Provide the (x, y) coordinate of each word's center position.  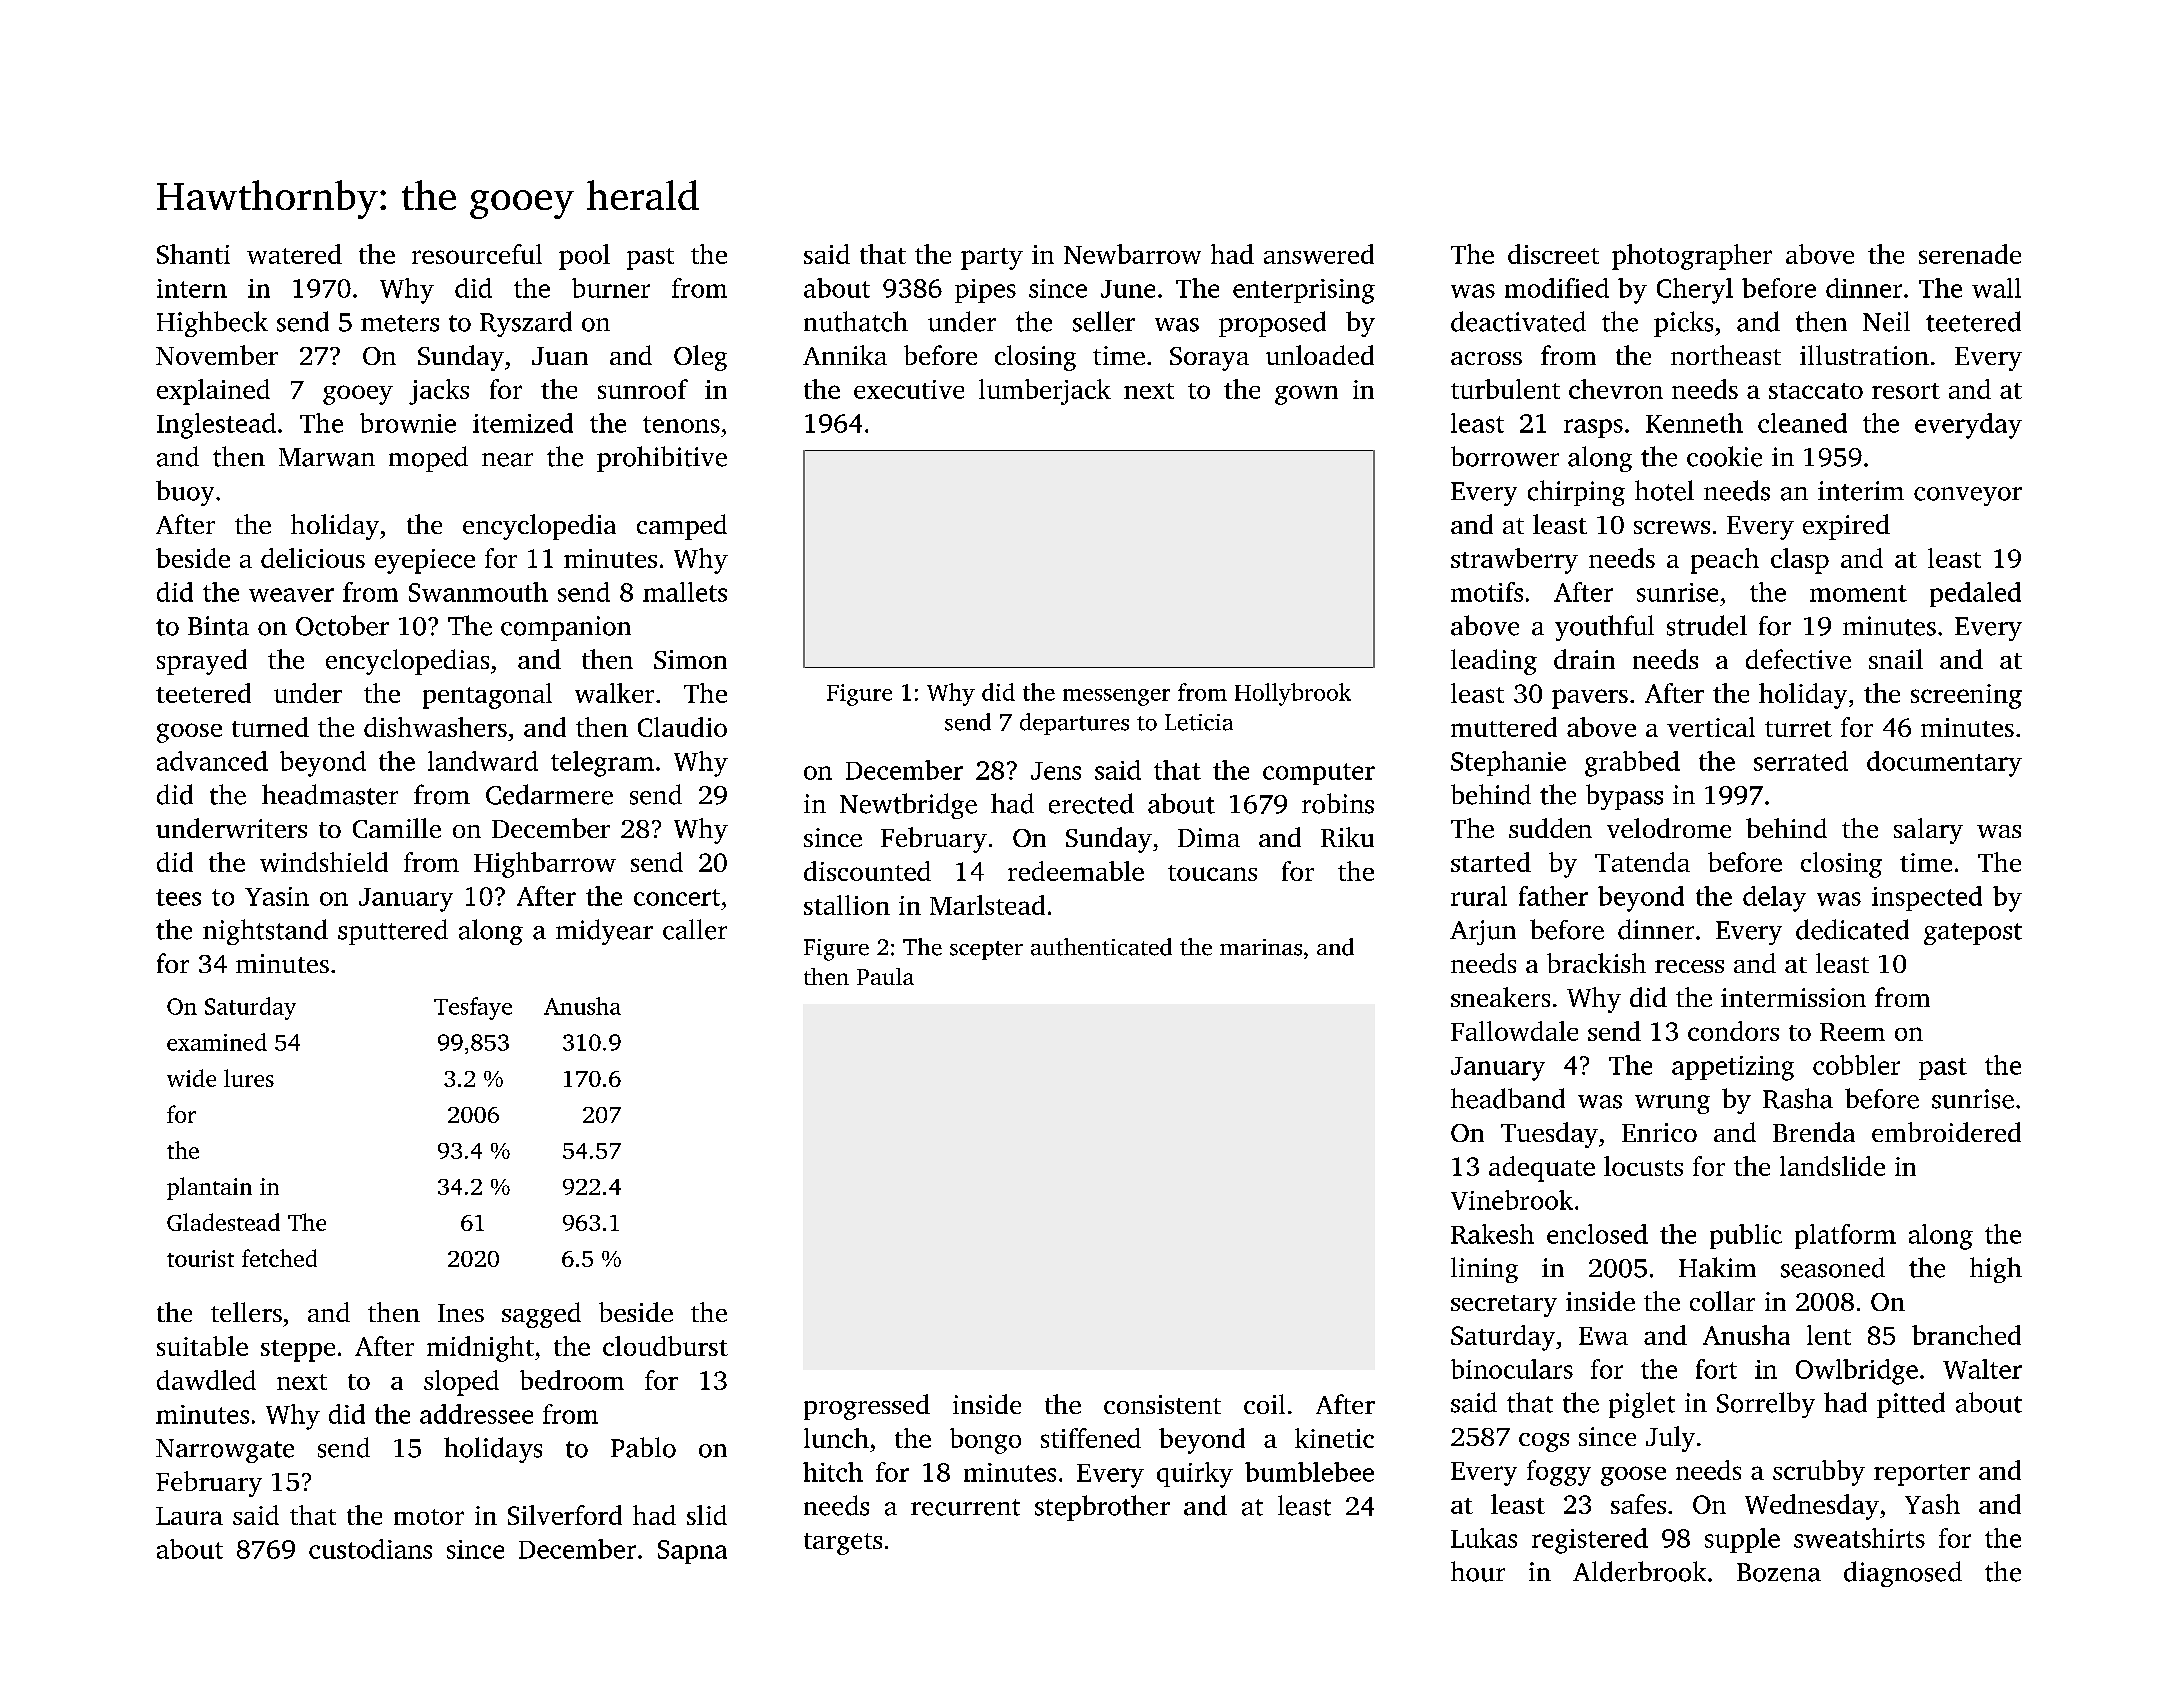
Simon (690, 659)
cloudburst (665, 1346)
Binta (218, 626)
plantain (209, 1188)
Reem (1852, 1032)
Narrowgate (225, 1451)
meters (400, 323)
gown (1306, 395)
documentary (1944, 764)
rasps (1593, 428)
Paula (885, 976)
